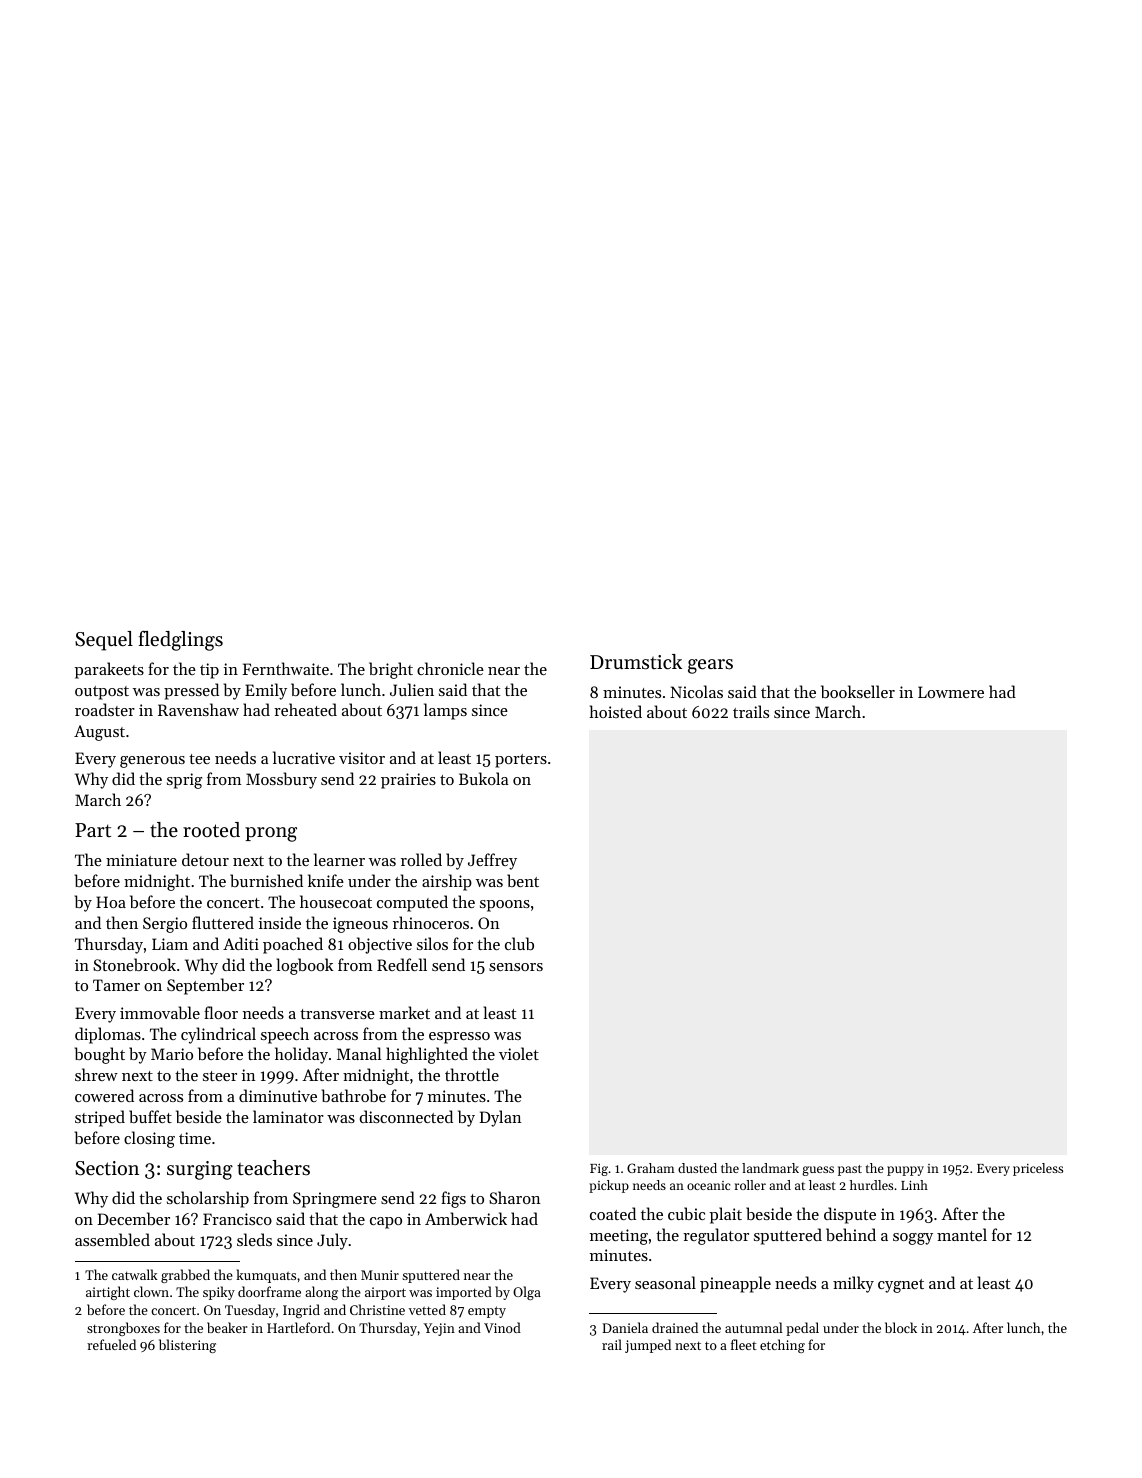  I want to click on sprig, so click(184, 781).
